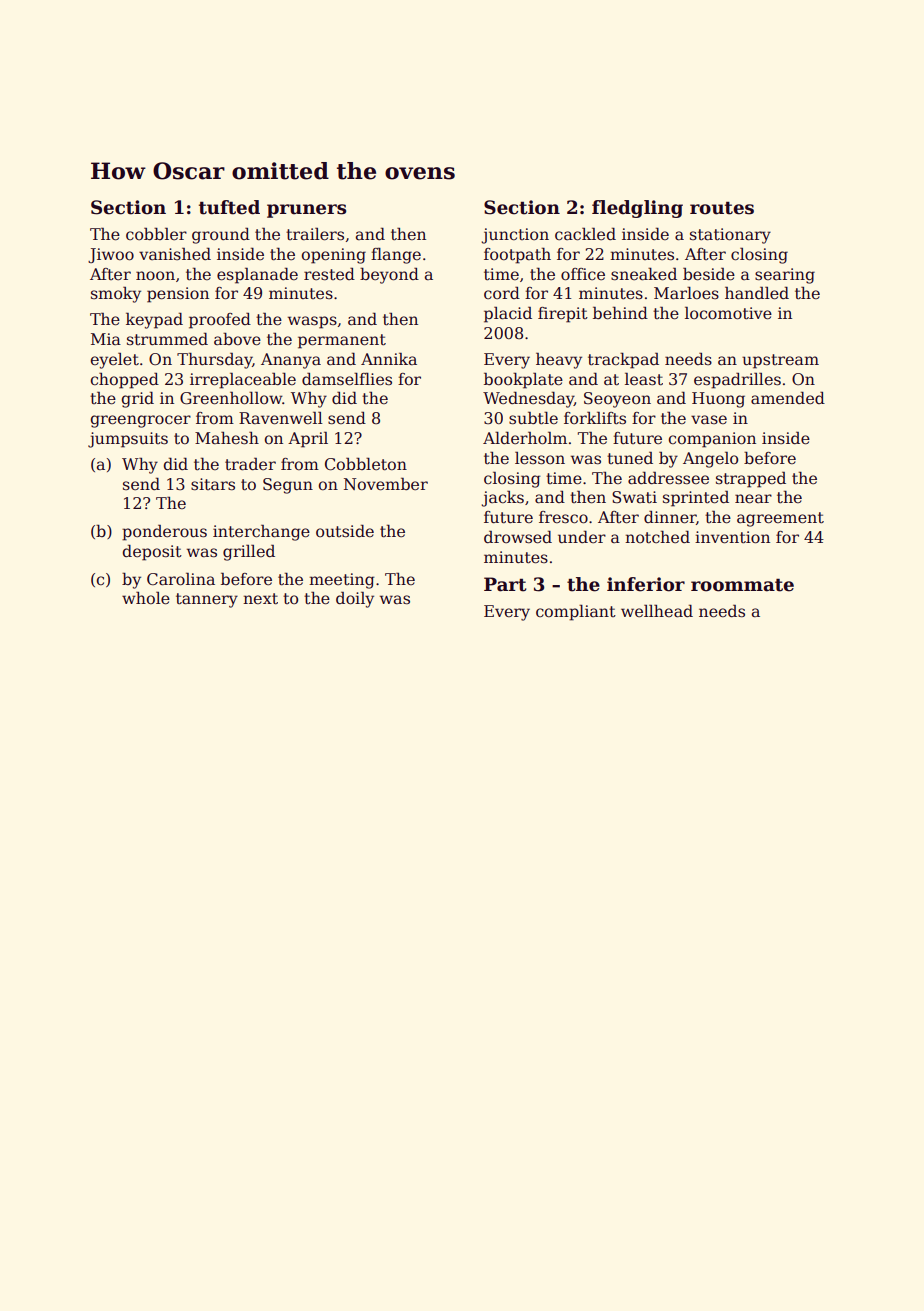  I want to click on whole, so click(146, 598).
